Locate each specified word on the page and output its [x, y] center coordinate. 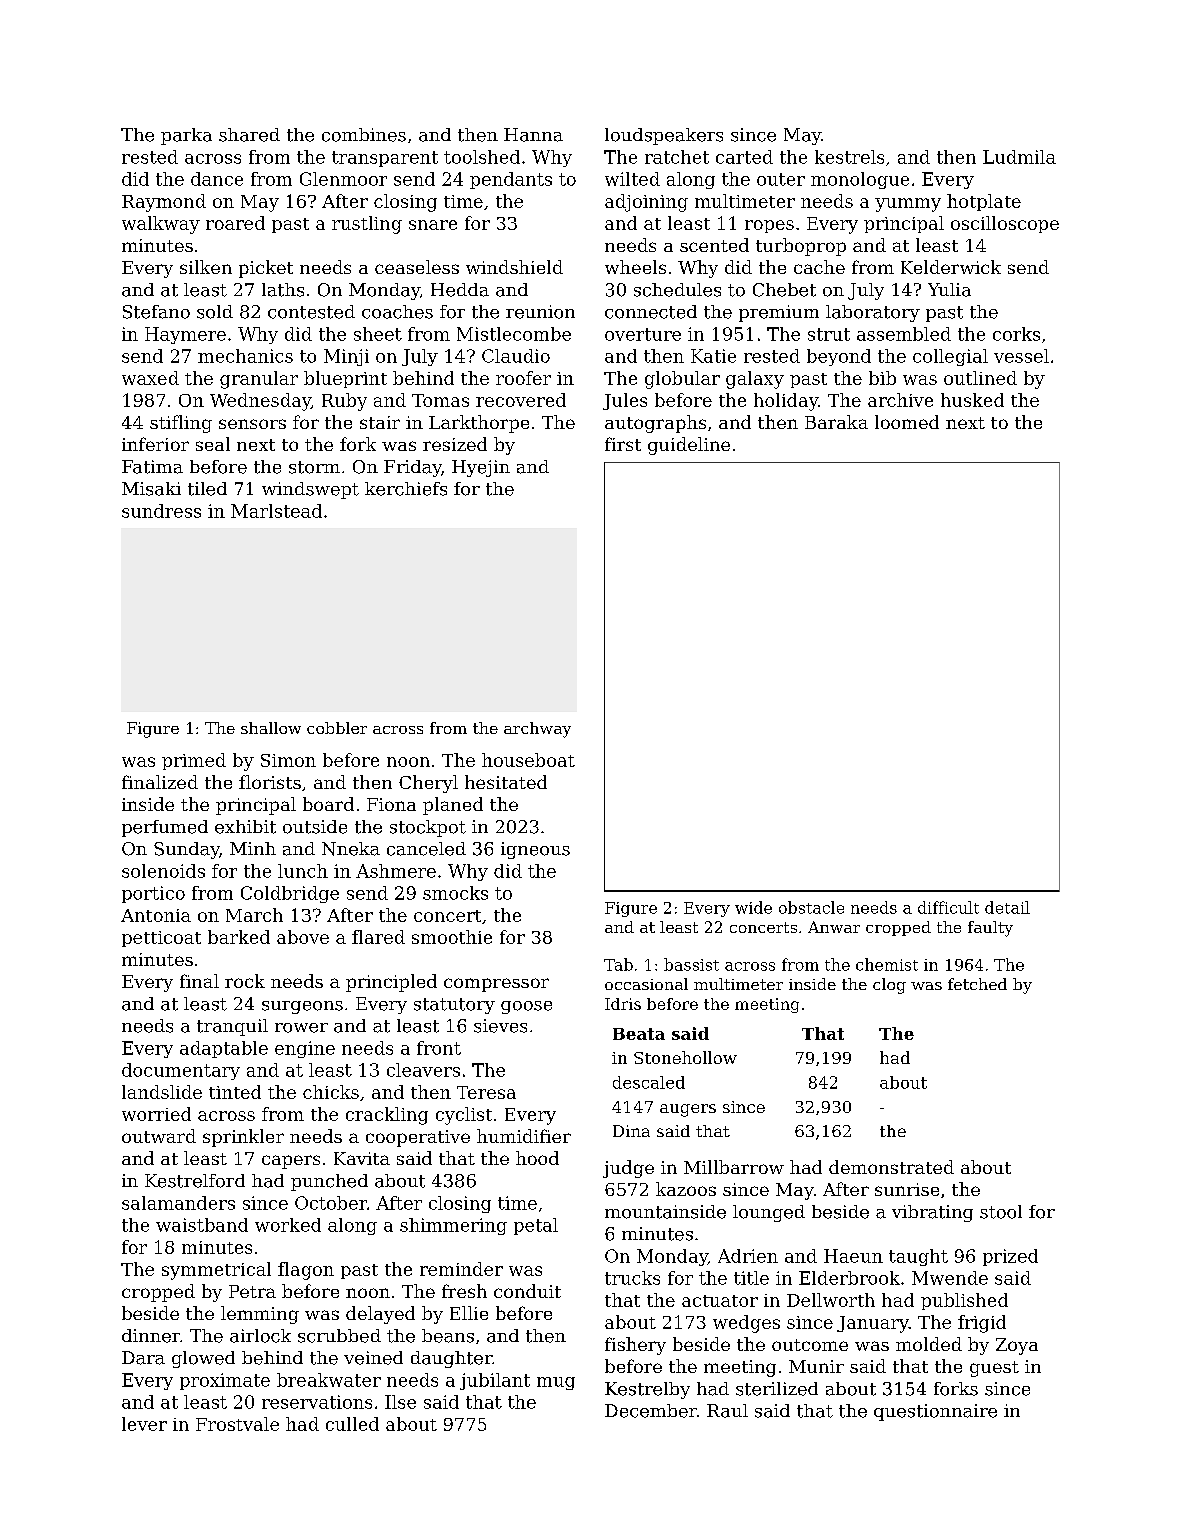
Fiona [391, 804]
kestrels [849, 157]
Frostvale [237, 1424]
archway [537, 730]
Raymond [164, 203]
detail [1007, 907]
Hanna [533, 135]
